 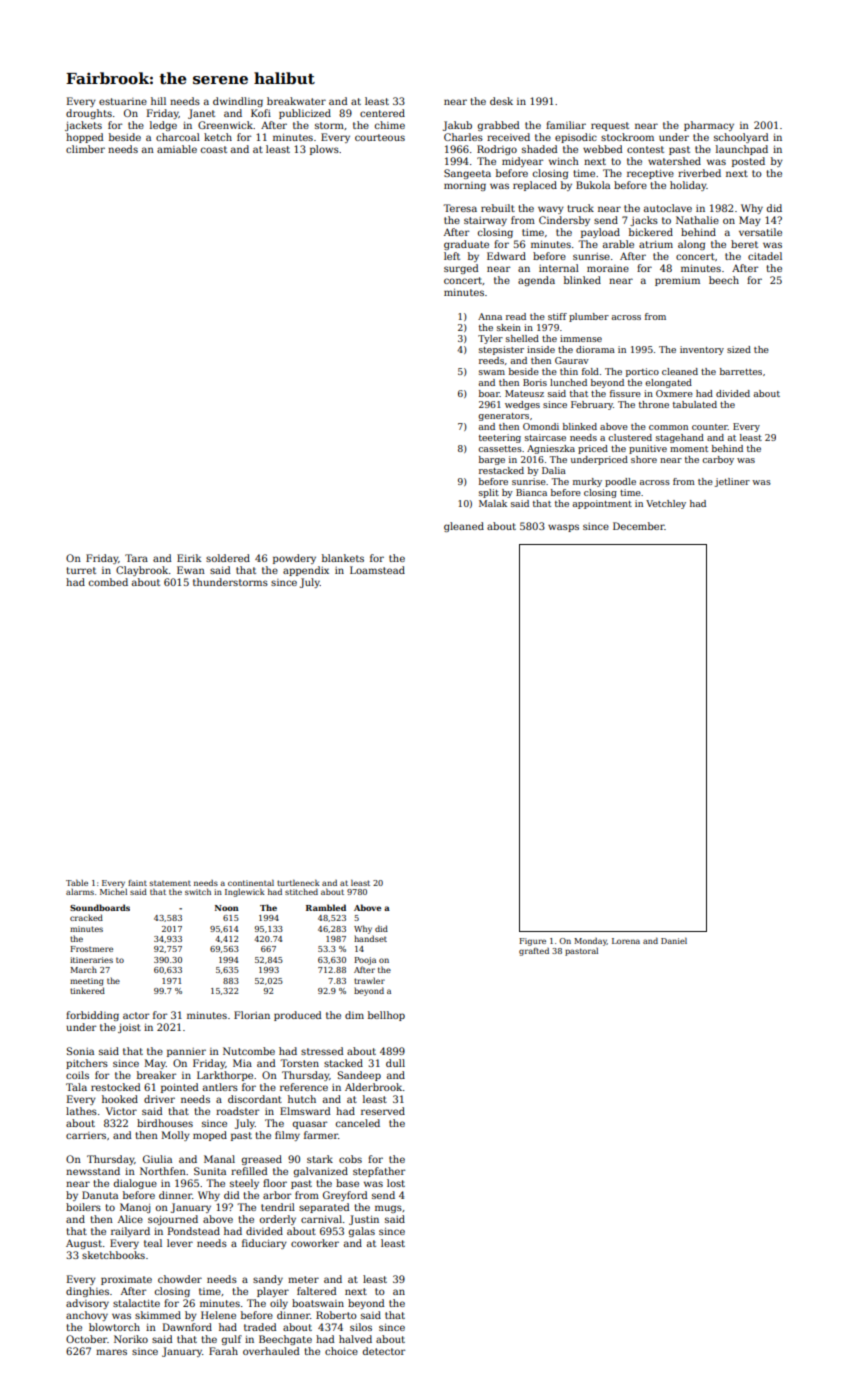 What do you see at coordinates (370, 938) in the screenshot?
I see `handset` at bounding box center [370, 938].
